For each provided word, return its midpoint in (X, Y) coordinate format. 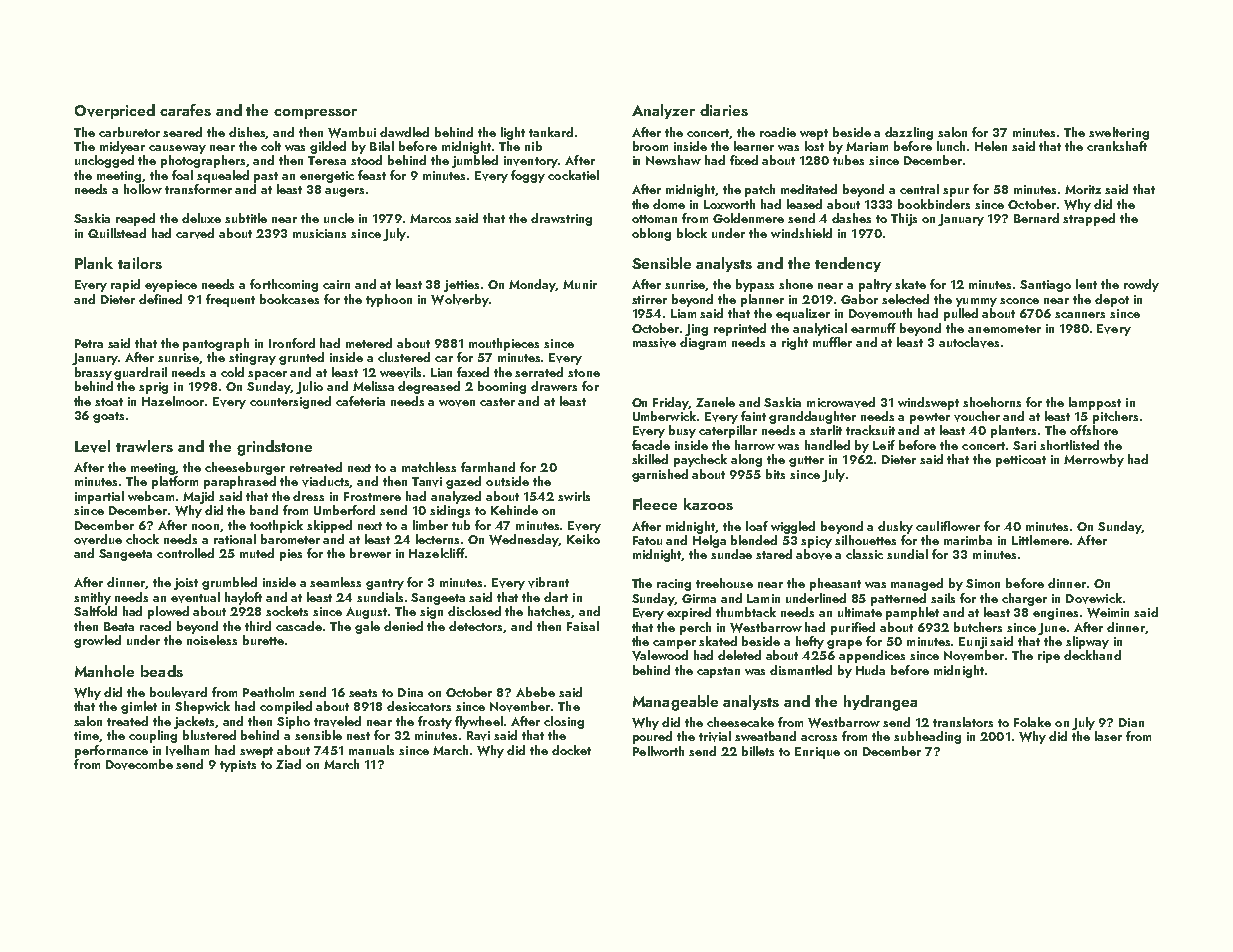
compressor (315, 114)
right (795, 343)
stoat (109, 402)
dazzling (909, 133)
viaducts (326, 482)
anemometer (1004, 329)
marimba (968, 540)
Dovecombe (139, 764)
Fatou (647, 540)
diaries (724, 110)
